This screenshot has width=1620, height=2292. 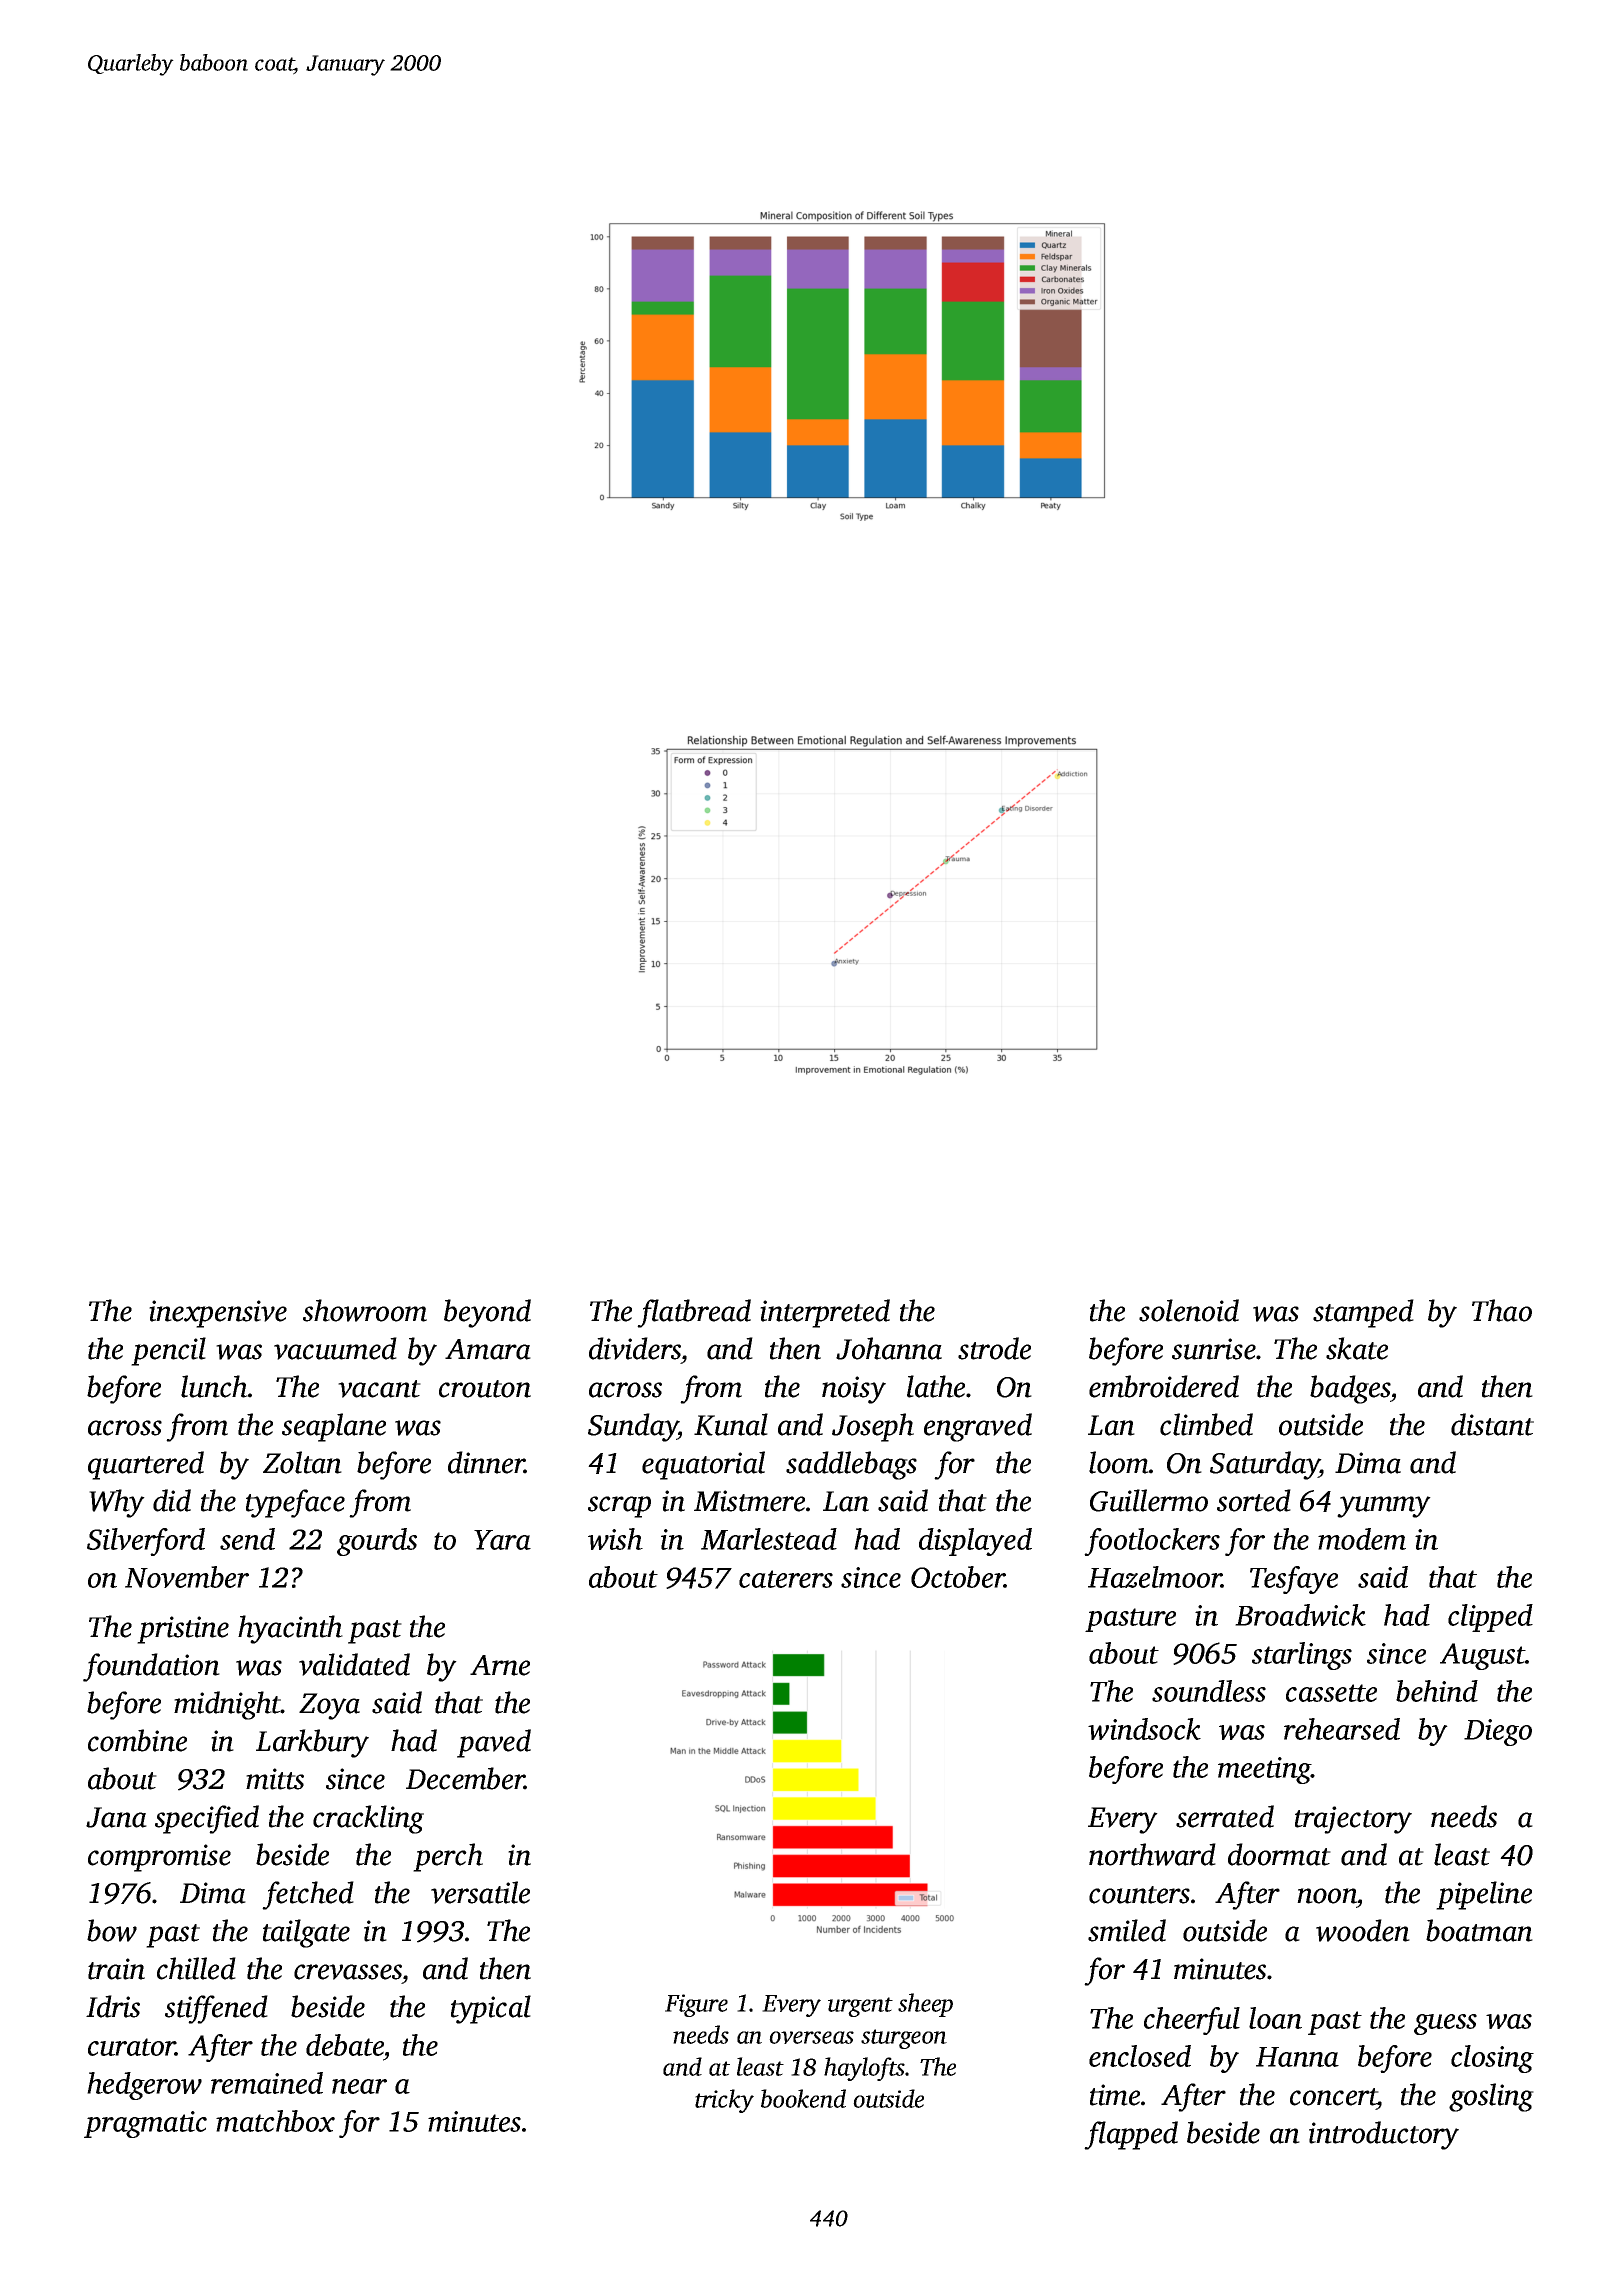 What do you see at coordinates (1353, 1820) in the screenshot?
I see `trajectory` at bounding box center [1353, 1820].
